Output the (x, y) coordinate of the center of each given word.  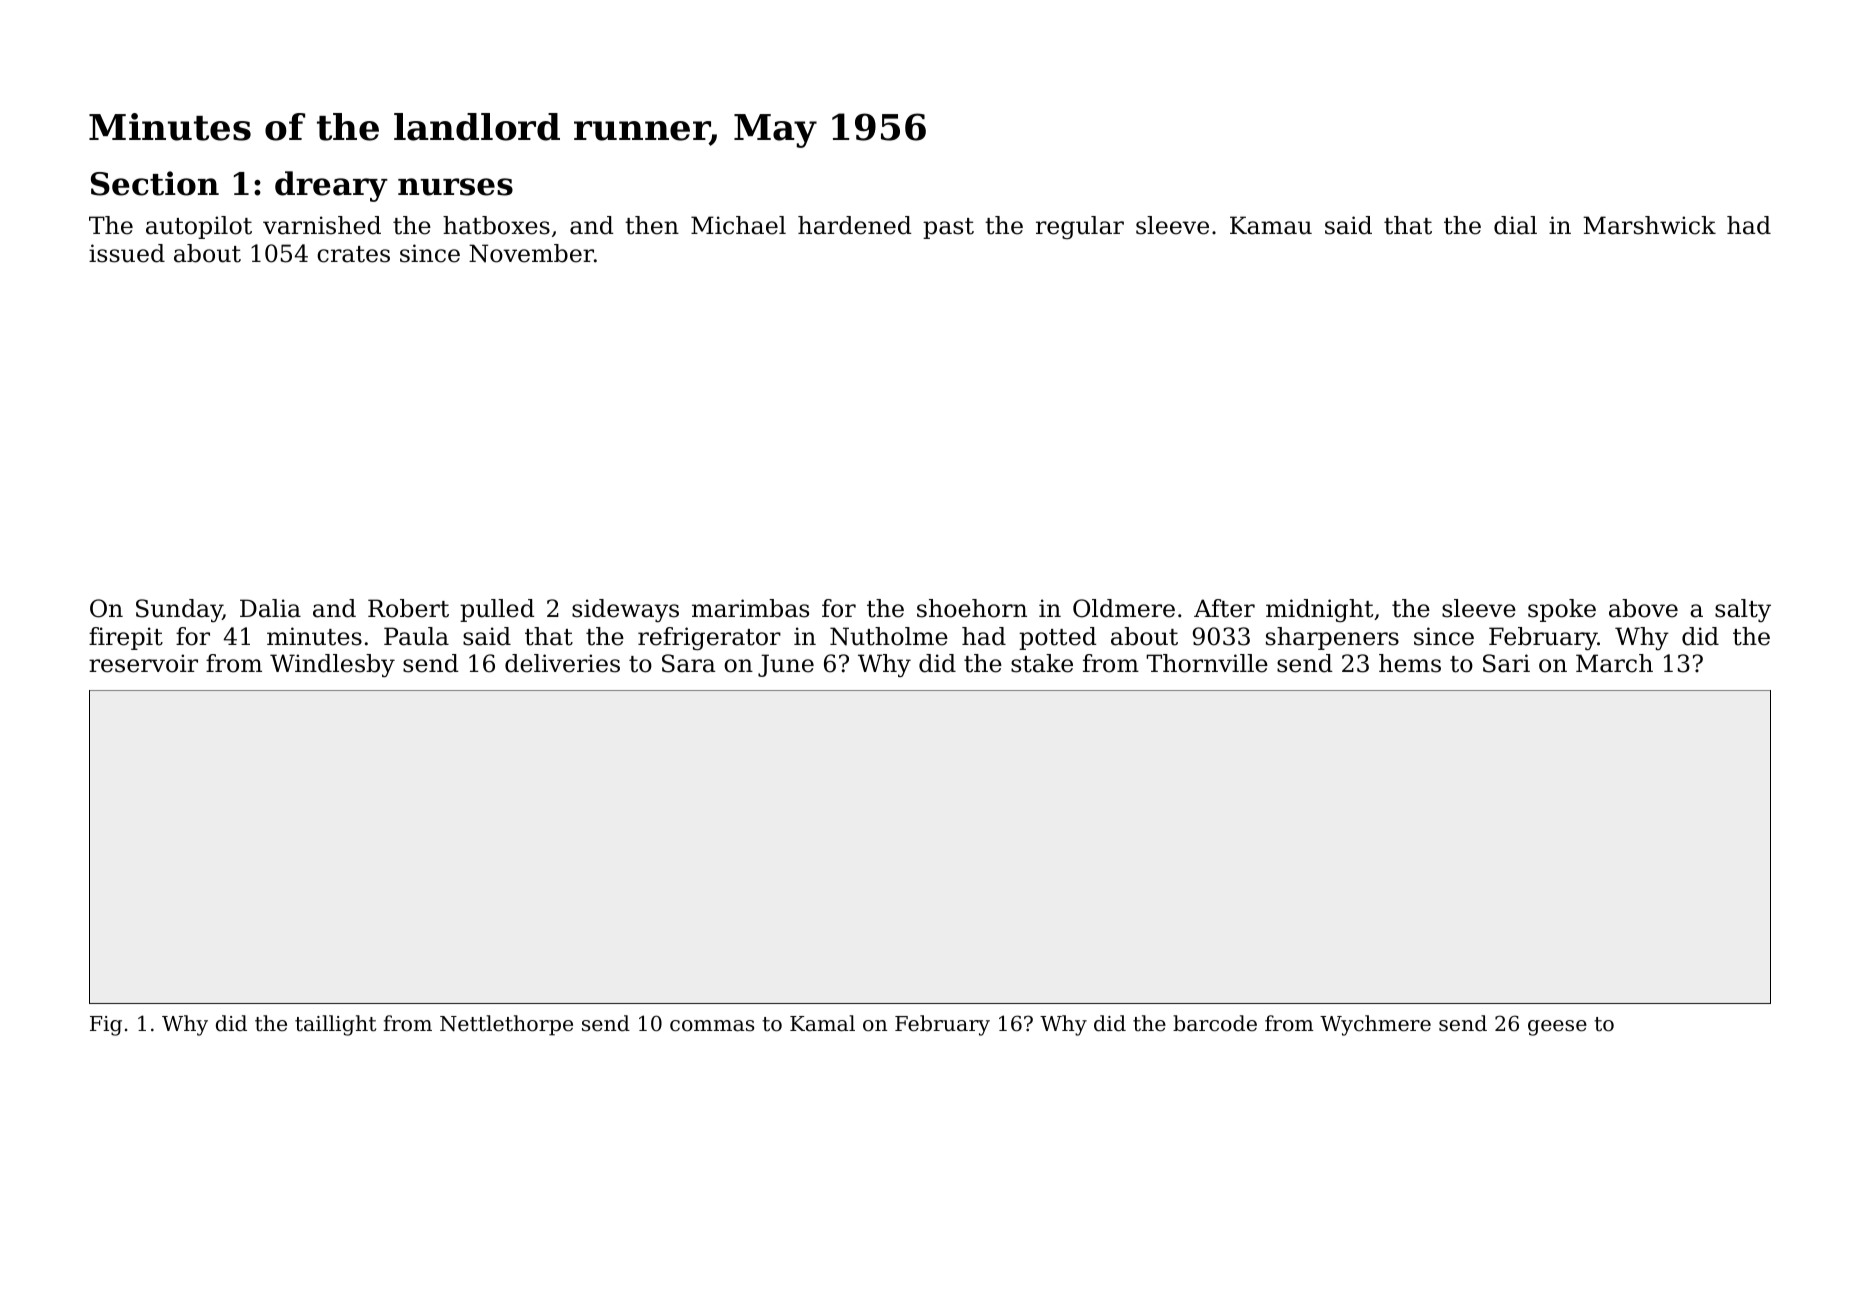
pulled (497, 610)
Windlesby (332, 665)
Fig (106, 1026)
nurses (455, 187)
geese (1557, 1028)
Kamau (1271, 225)
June (786, 665)
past (948, 228)
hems (1410, 663)
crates (353, 254)
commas (712, 1026)
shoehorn (972, 608)
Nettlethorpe (506, 1025)
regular (1080, 227)
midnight (1319, 610)
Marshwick (1649, 225)
